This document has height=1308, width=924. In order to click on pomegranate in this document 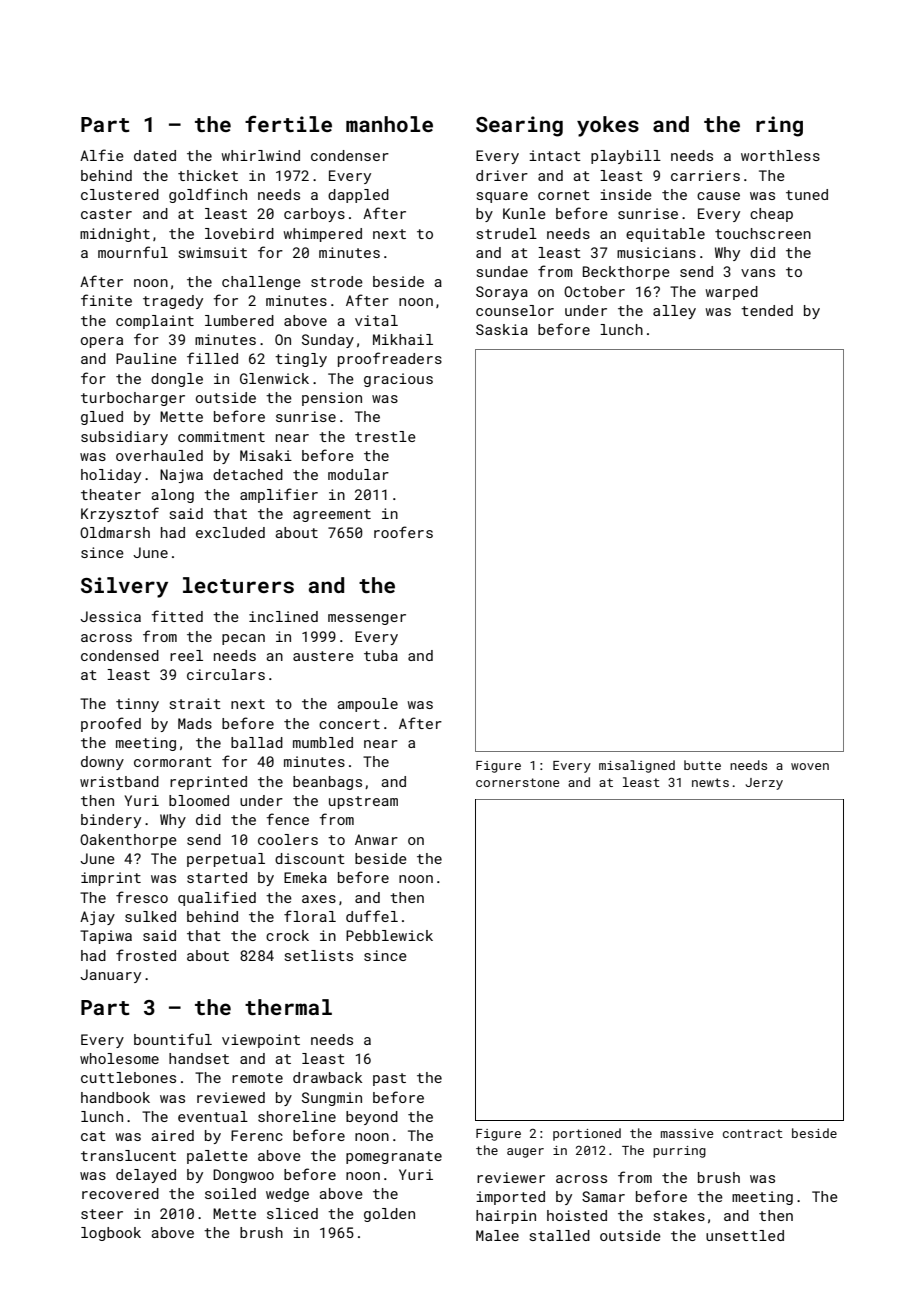, I will do `click(394, 1157)`.
